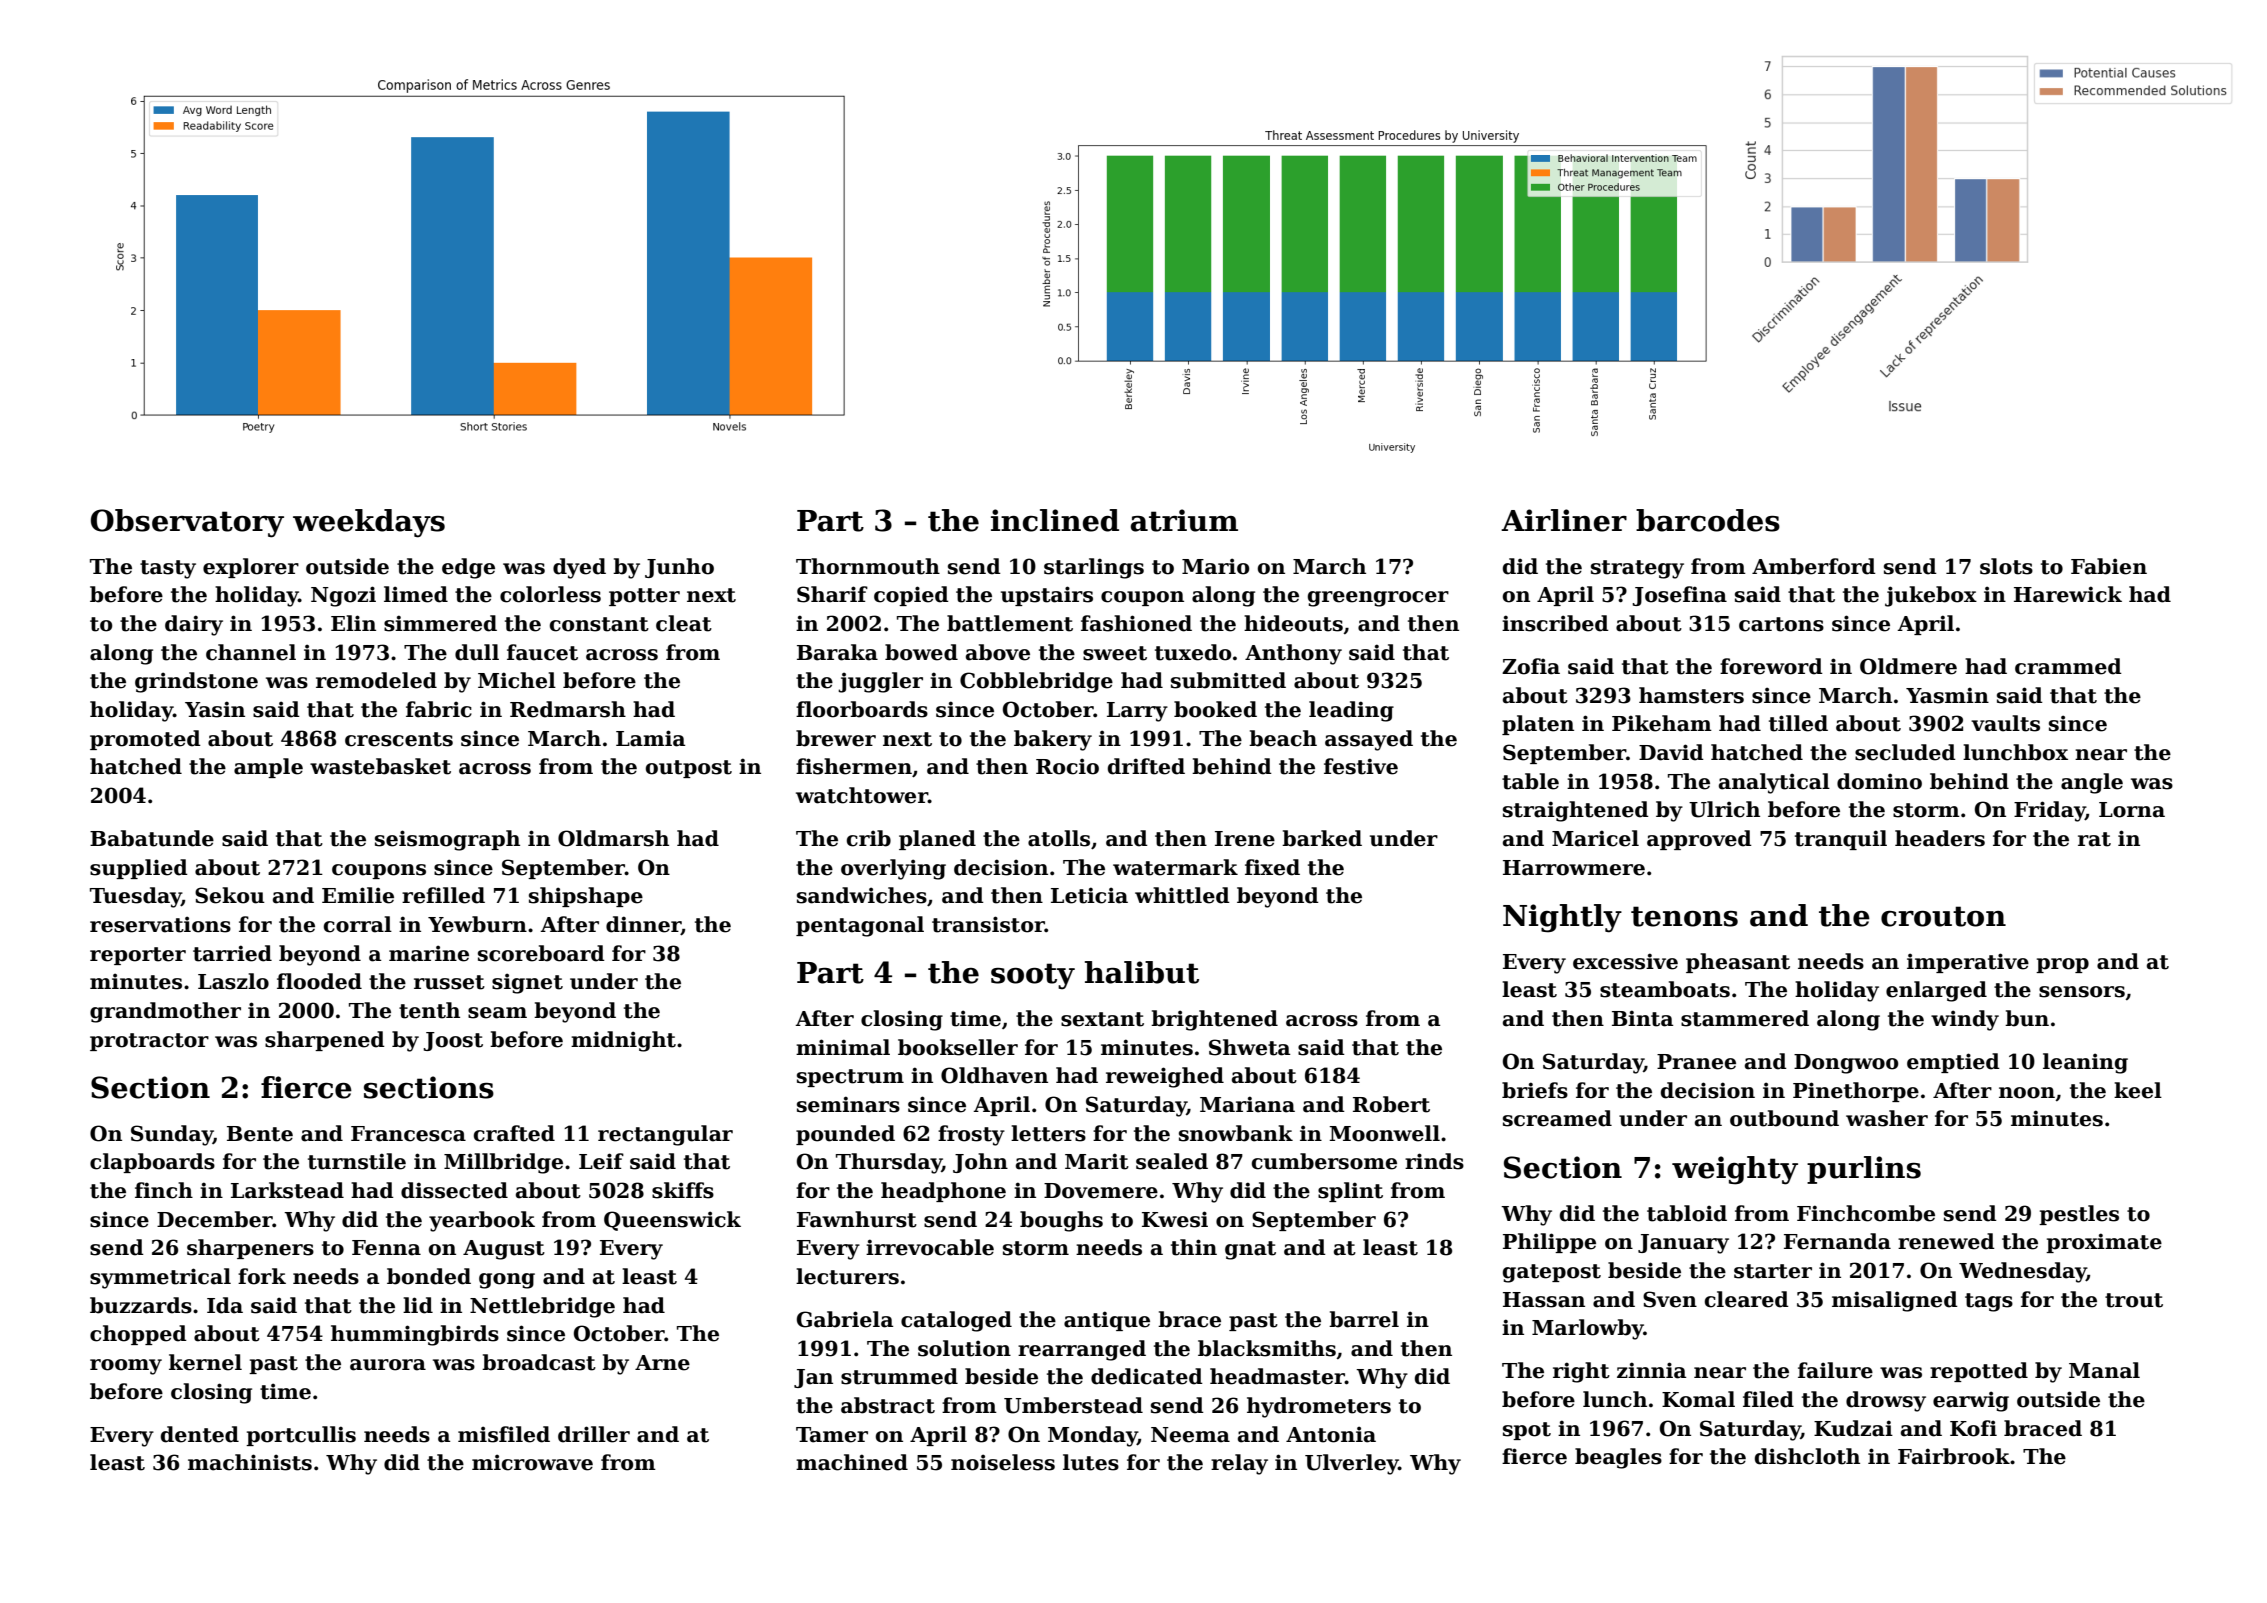 This document has width=2267, height=1603. I want to click on Oldmere, so click(1908, 666).
